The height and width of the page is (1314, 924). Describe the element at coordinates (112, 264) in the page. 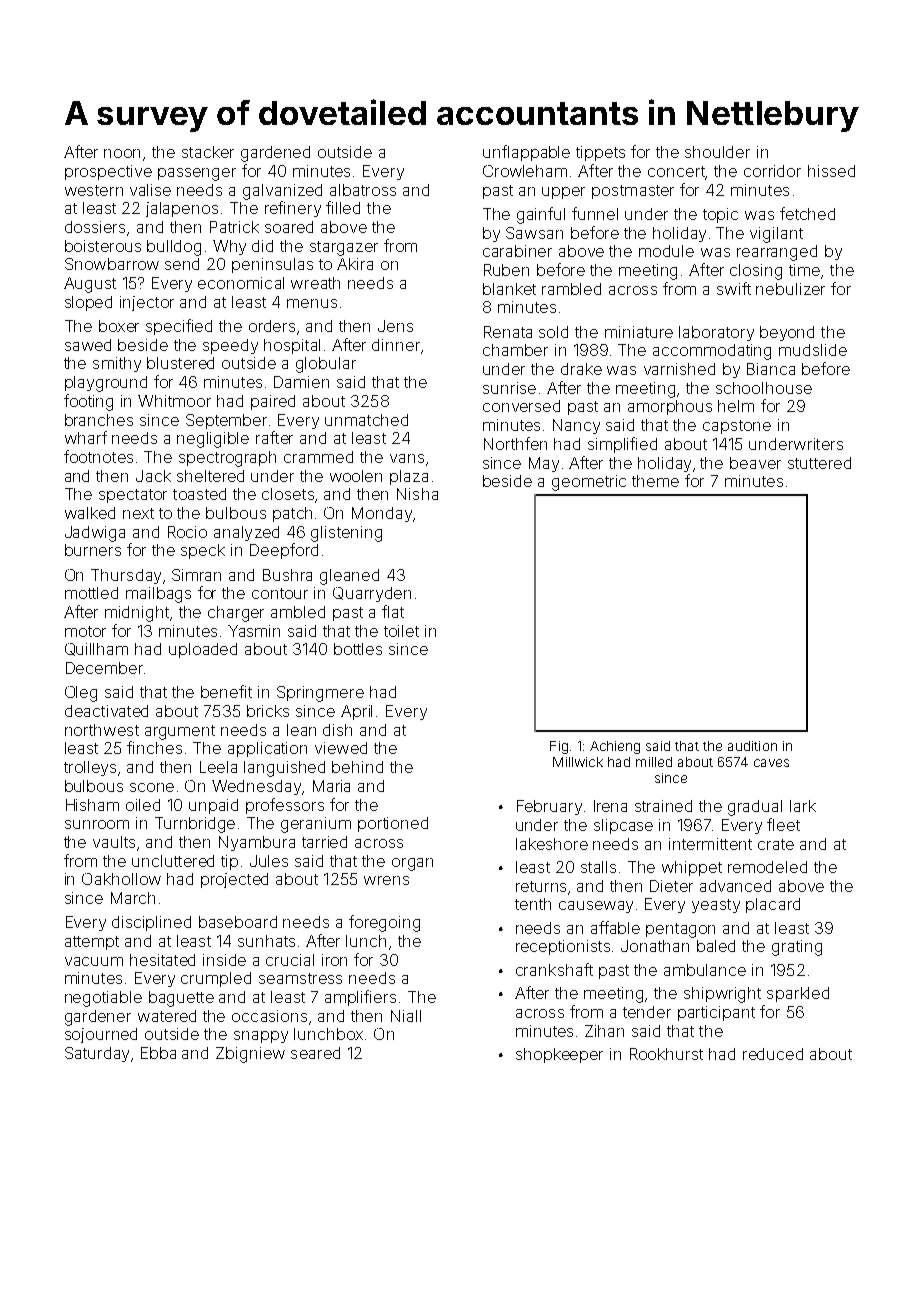

I see `Snowbarrow` at that location.
